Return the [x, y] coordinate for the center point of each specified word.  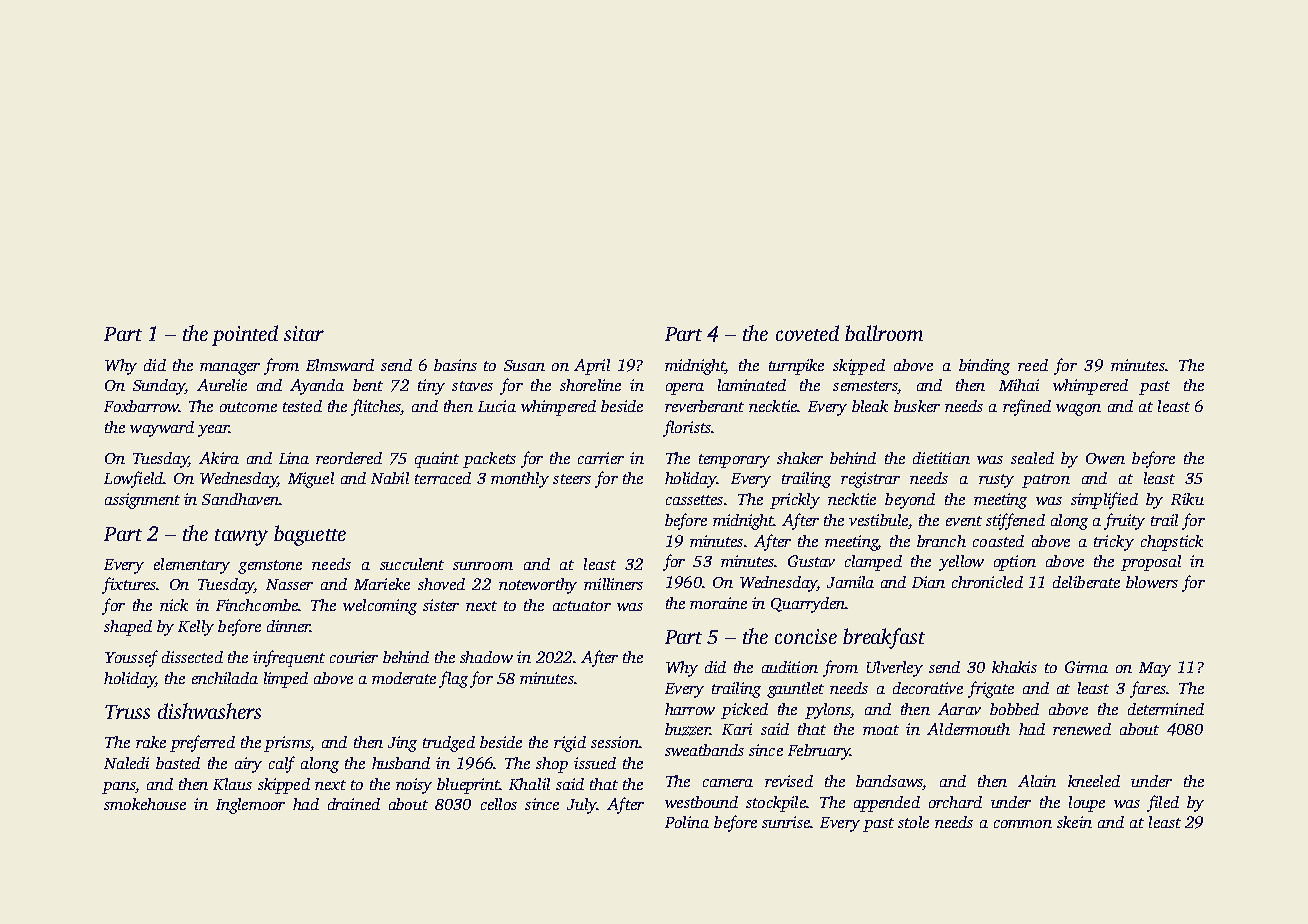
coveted [807, 333]
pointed [245, 335]
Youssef [131, 658]
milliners [613, 584]
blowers [1152, 582]
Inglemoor [250, 806]
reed [1033, 365]
